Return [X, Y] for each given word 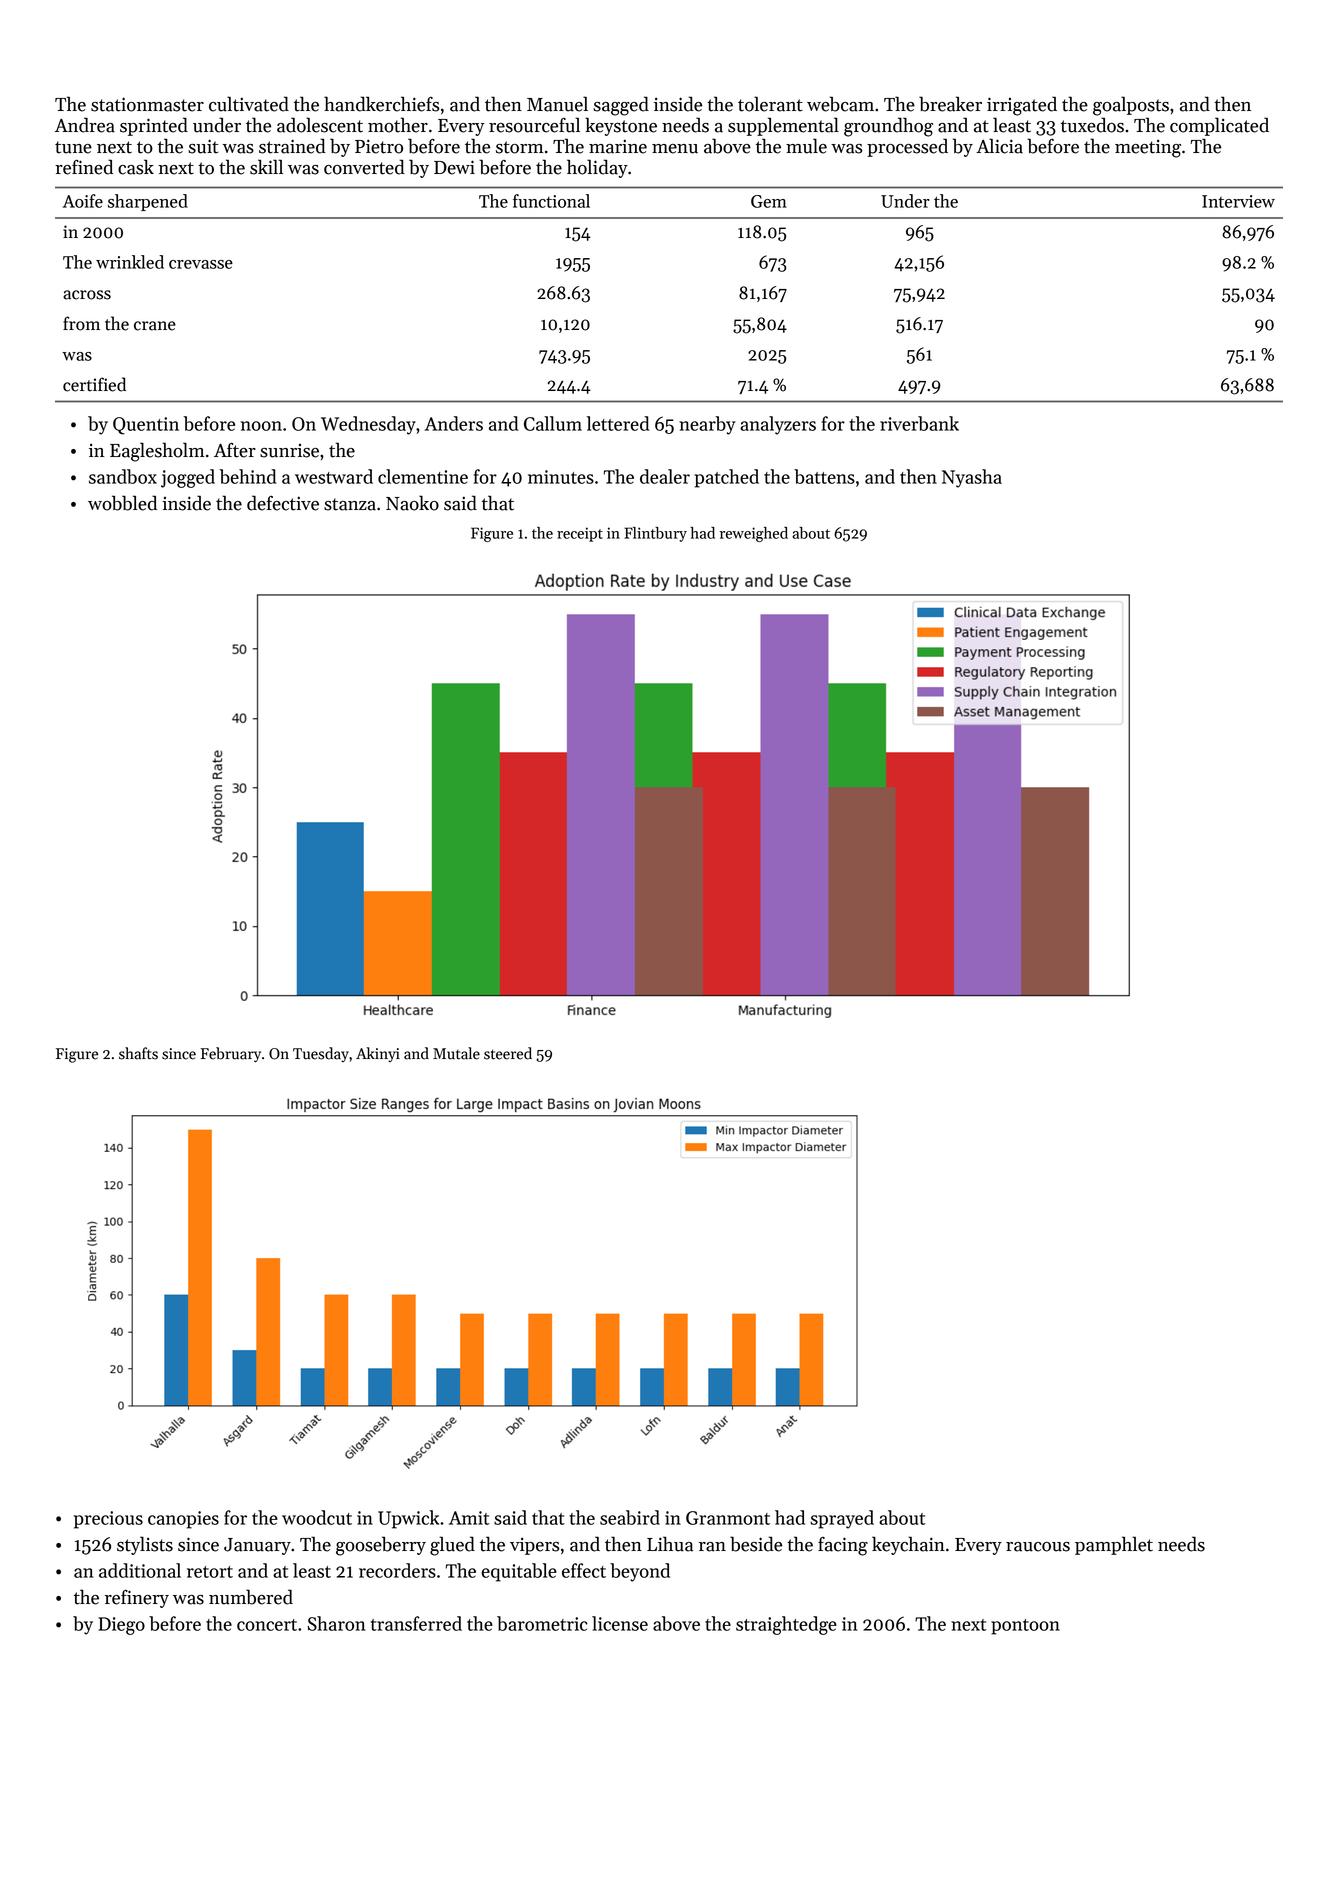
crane [155, 326]
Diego [121, 1626]
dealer [665, 476]
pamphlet [1114, 1545]
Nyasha [972, 478]
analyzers [778, 425]
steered [508, 1053]
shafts [138, 1053]
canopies [183, 1520]
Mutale [456, 1053]
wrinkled [130, 262]
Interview [1238, 201]
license [620, 1623]
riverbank [919, 423]
